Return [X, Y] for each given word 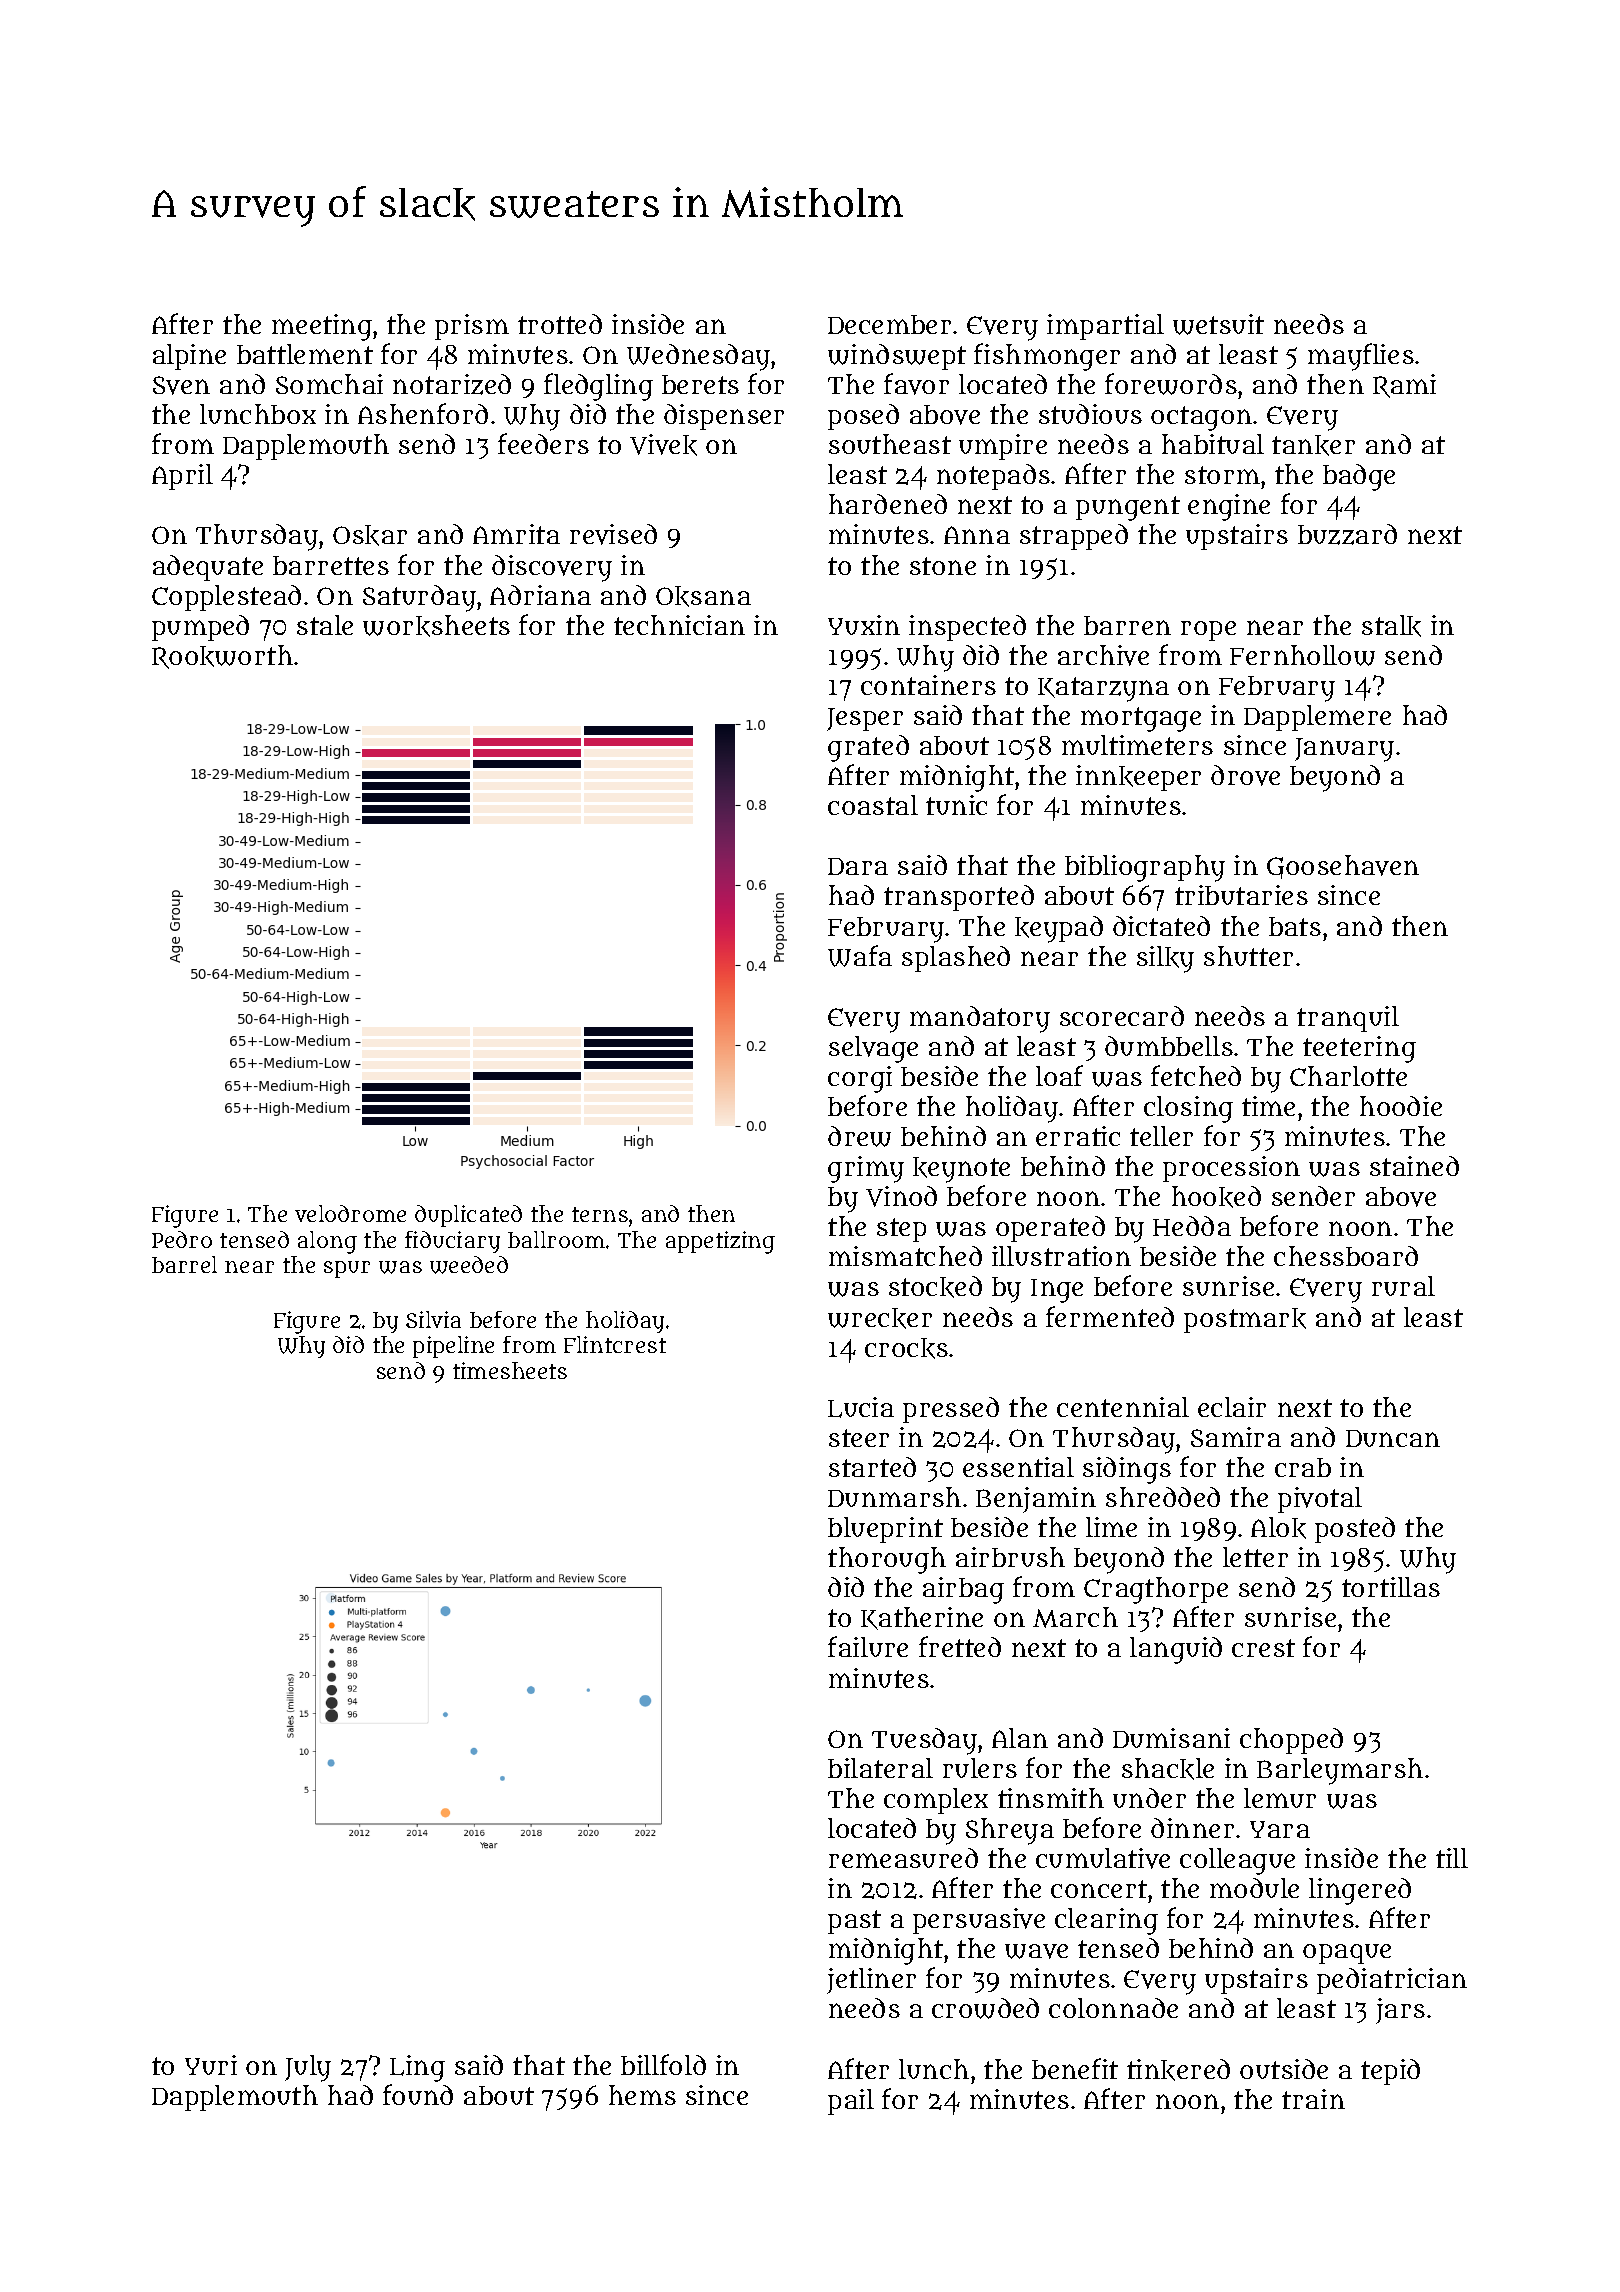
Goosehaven [1343, 867]
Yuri [211, 2065]
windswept [897, 357]
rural [1403, 1286]
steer [859, 1438]
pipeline [453, 1347]
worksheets [436, 626]
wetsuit [1218, 324]
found [418, 2094]
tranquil [1348, 1019]
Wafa [860, 956]
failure [868, 1646]
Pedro [182, 1239]
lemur [1280, 1798]
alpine [189, 357]
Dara [858, 866]
